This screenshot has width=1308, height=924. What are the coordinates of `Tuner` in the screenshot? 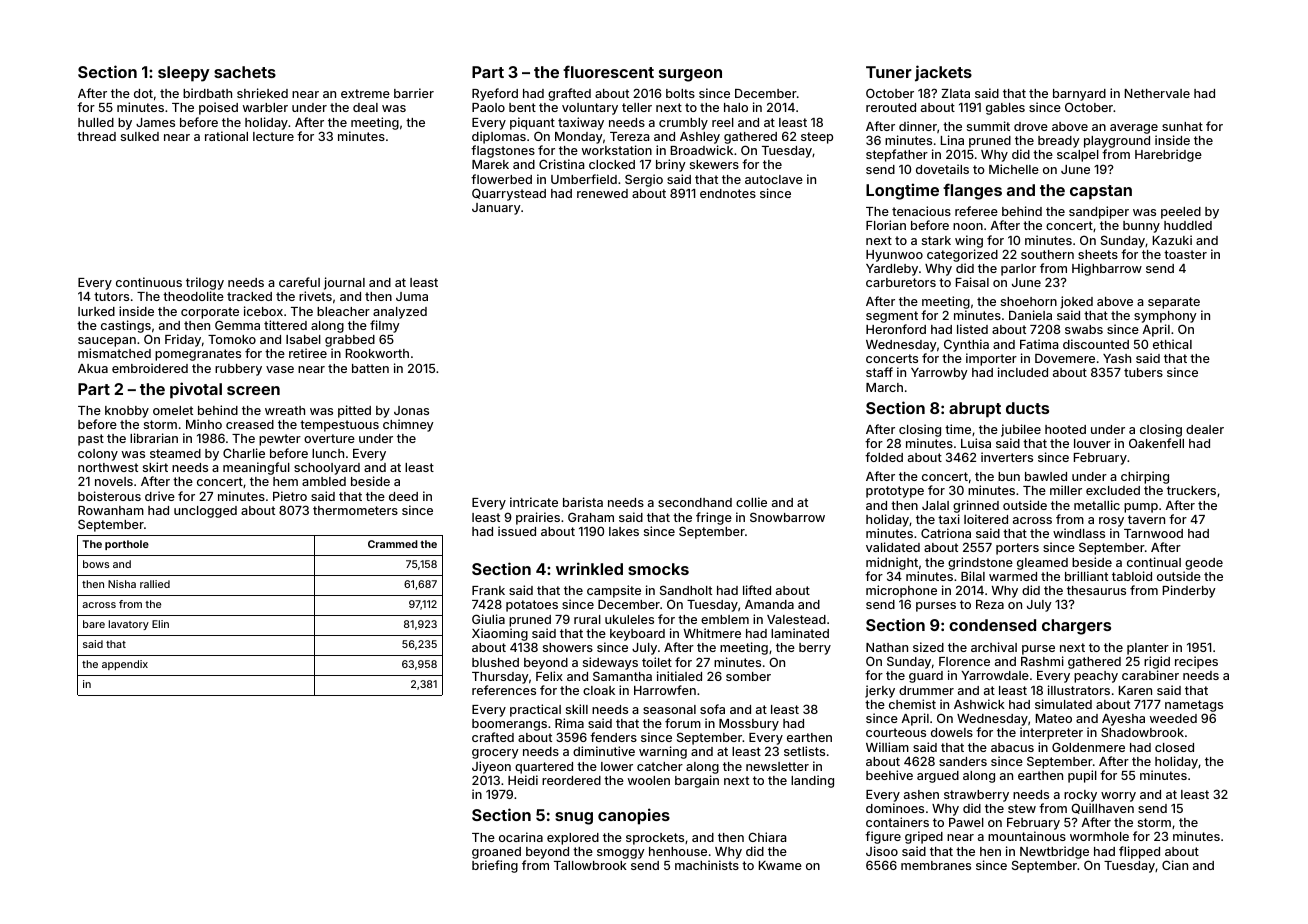 It's located at (889, 72).
